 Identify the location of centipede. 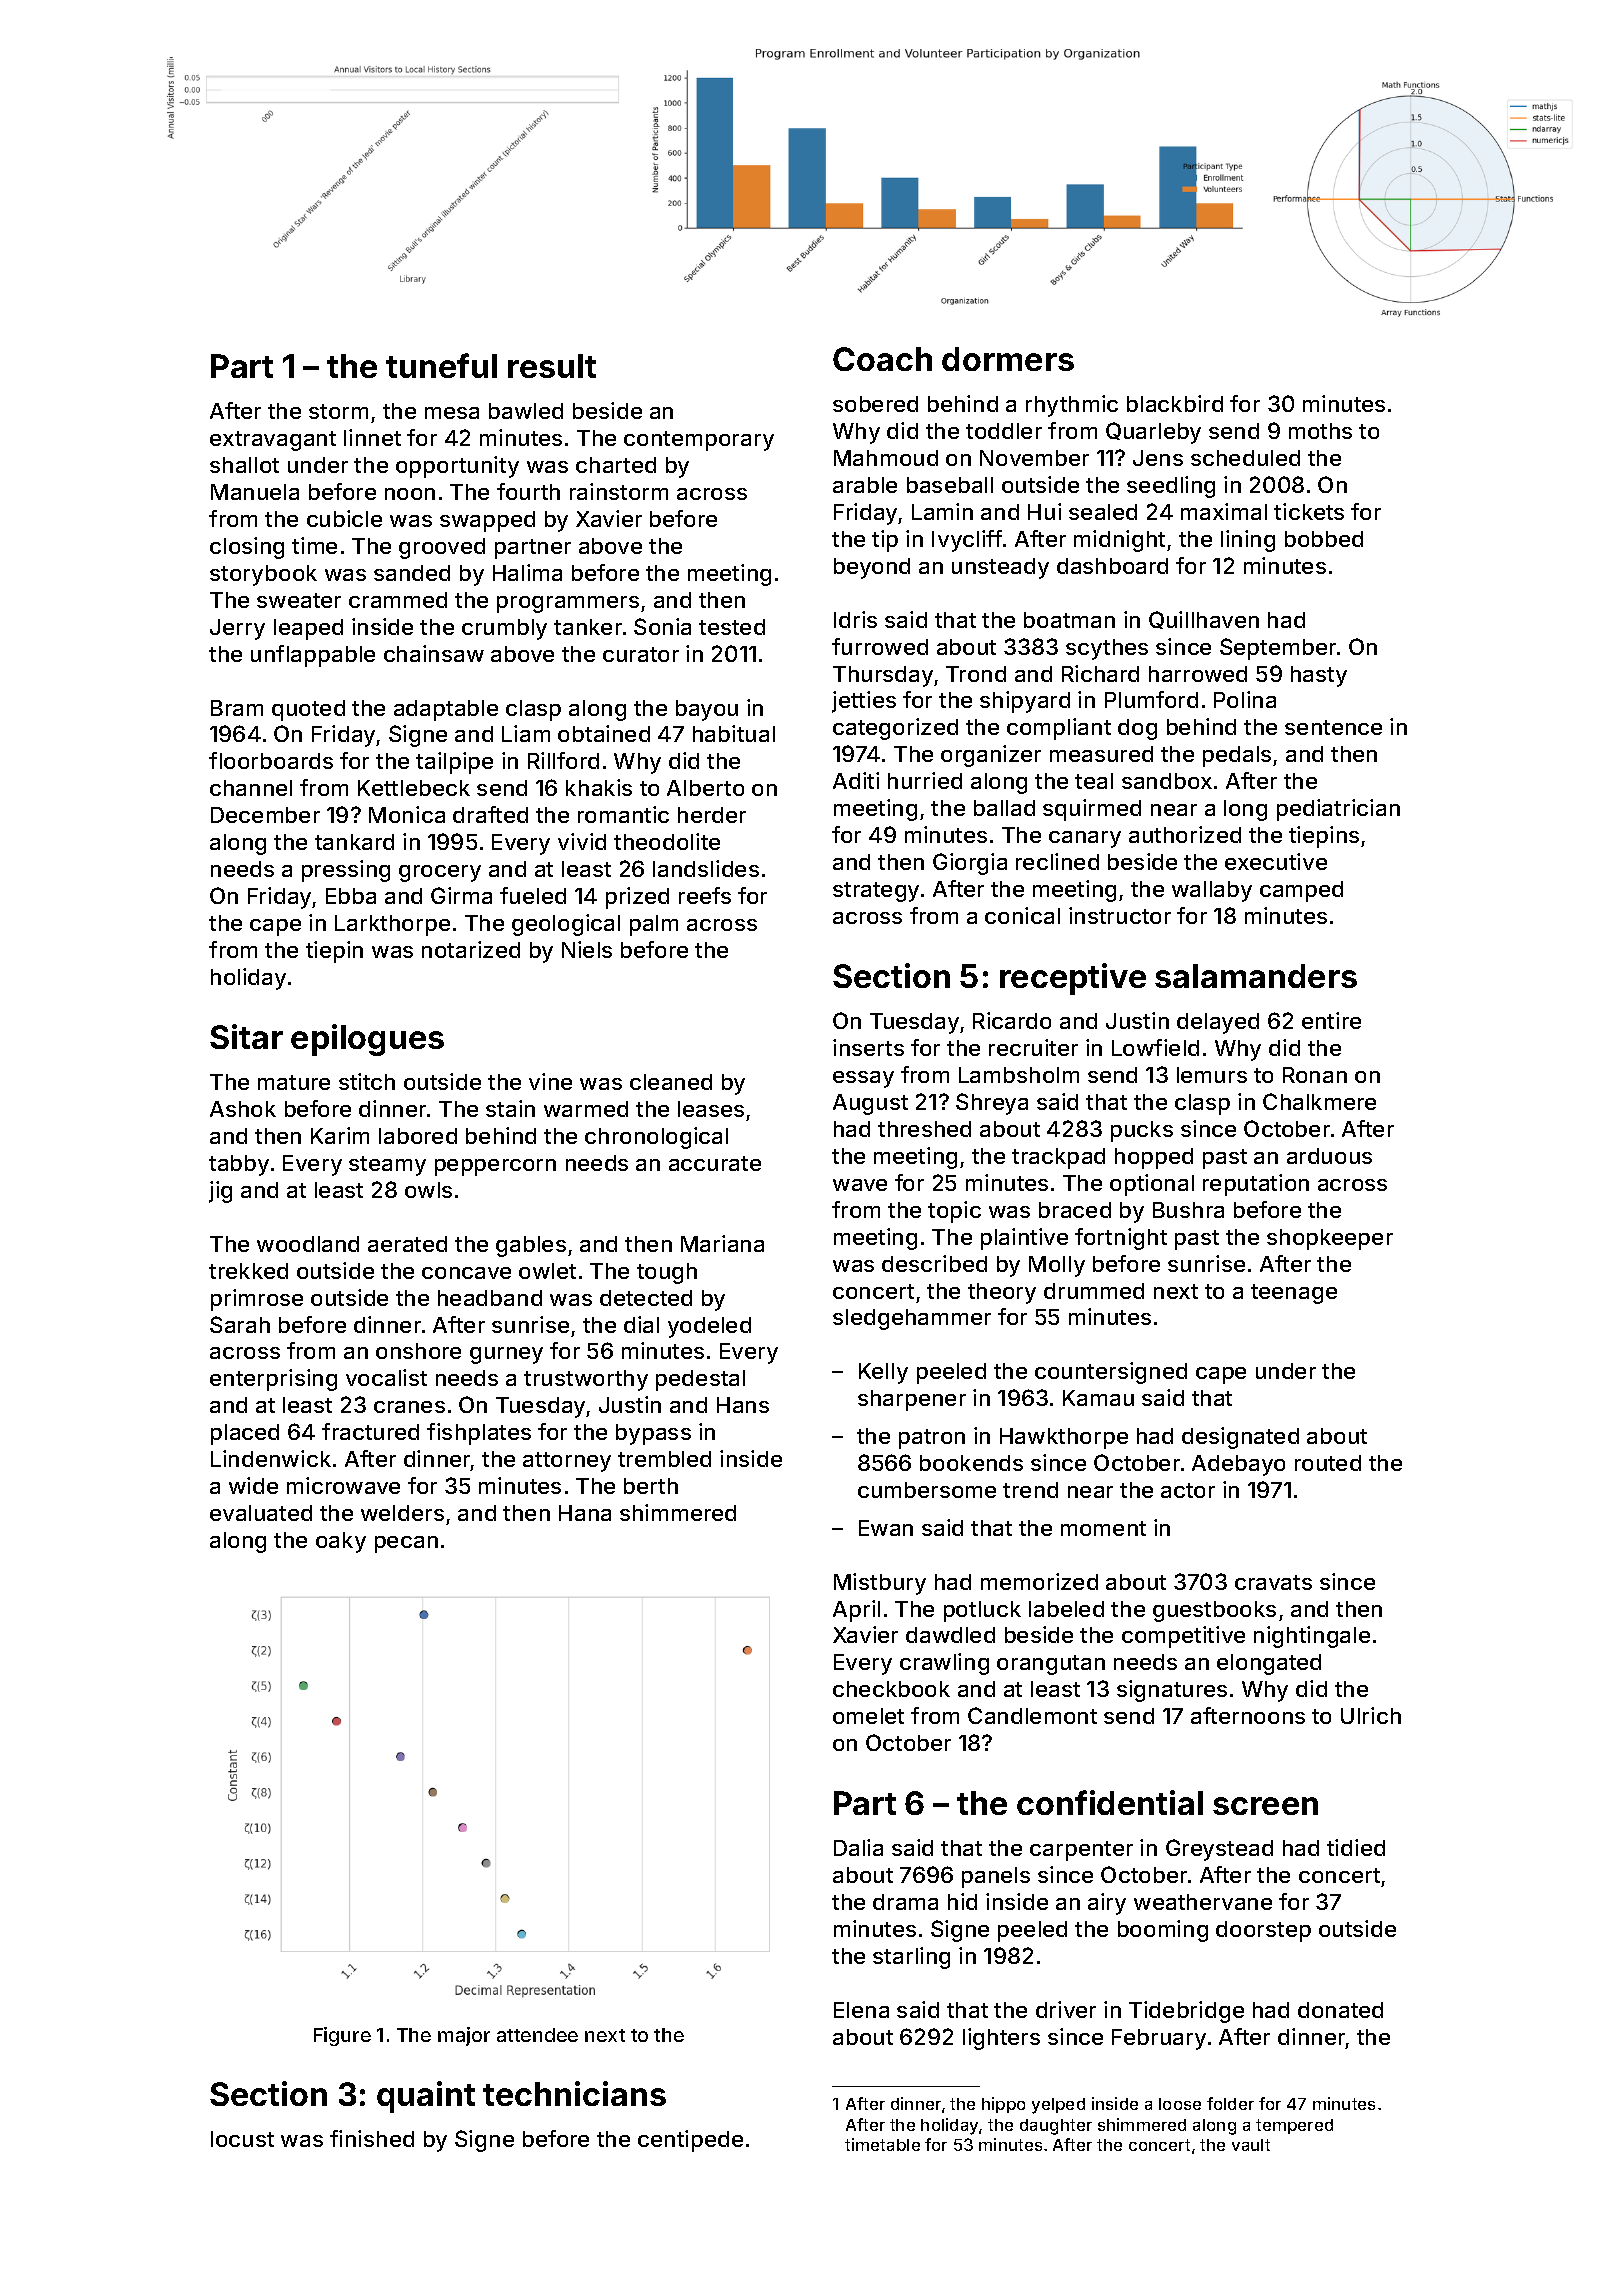
(690, 2141).
